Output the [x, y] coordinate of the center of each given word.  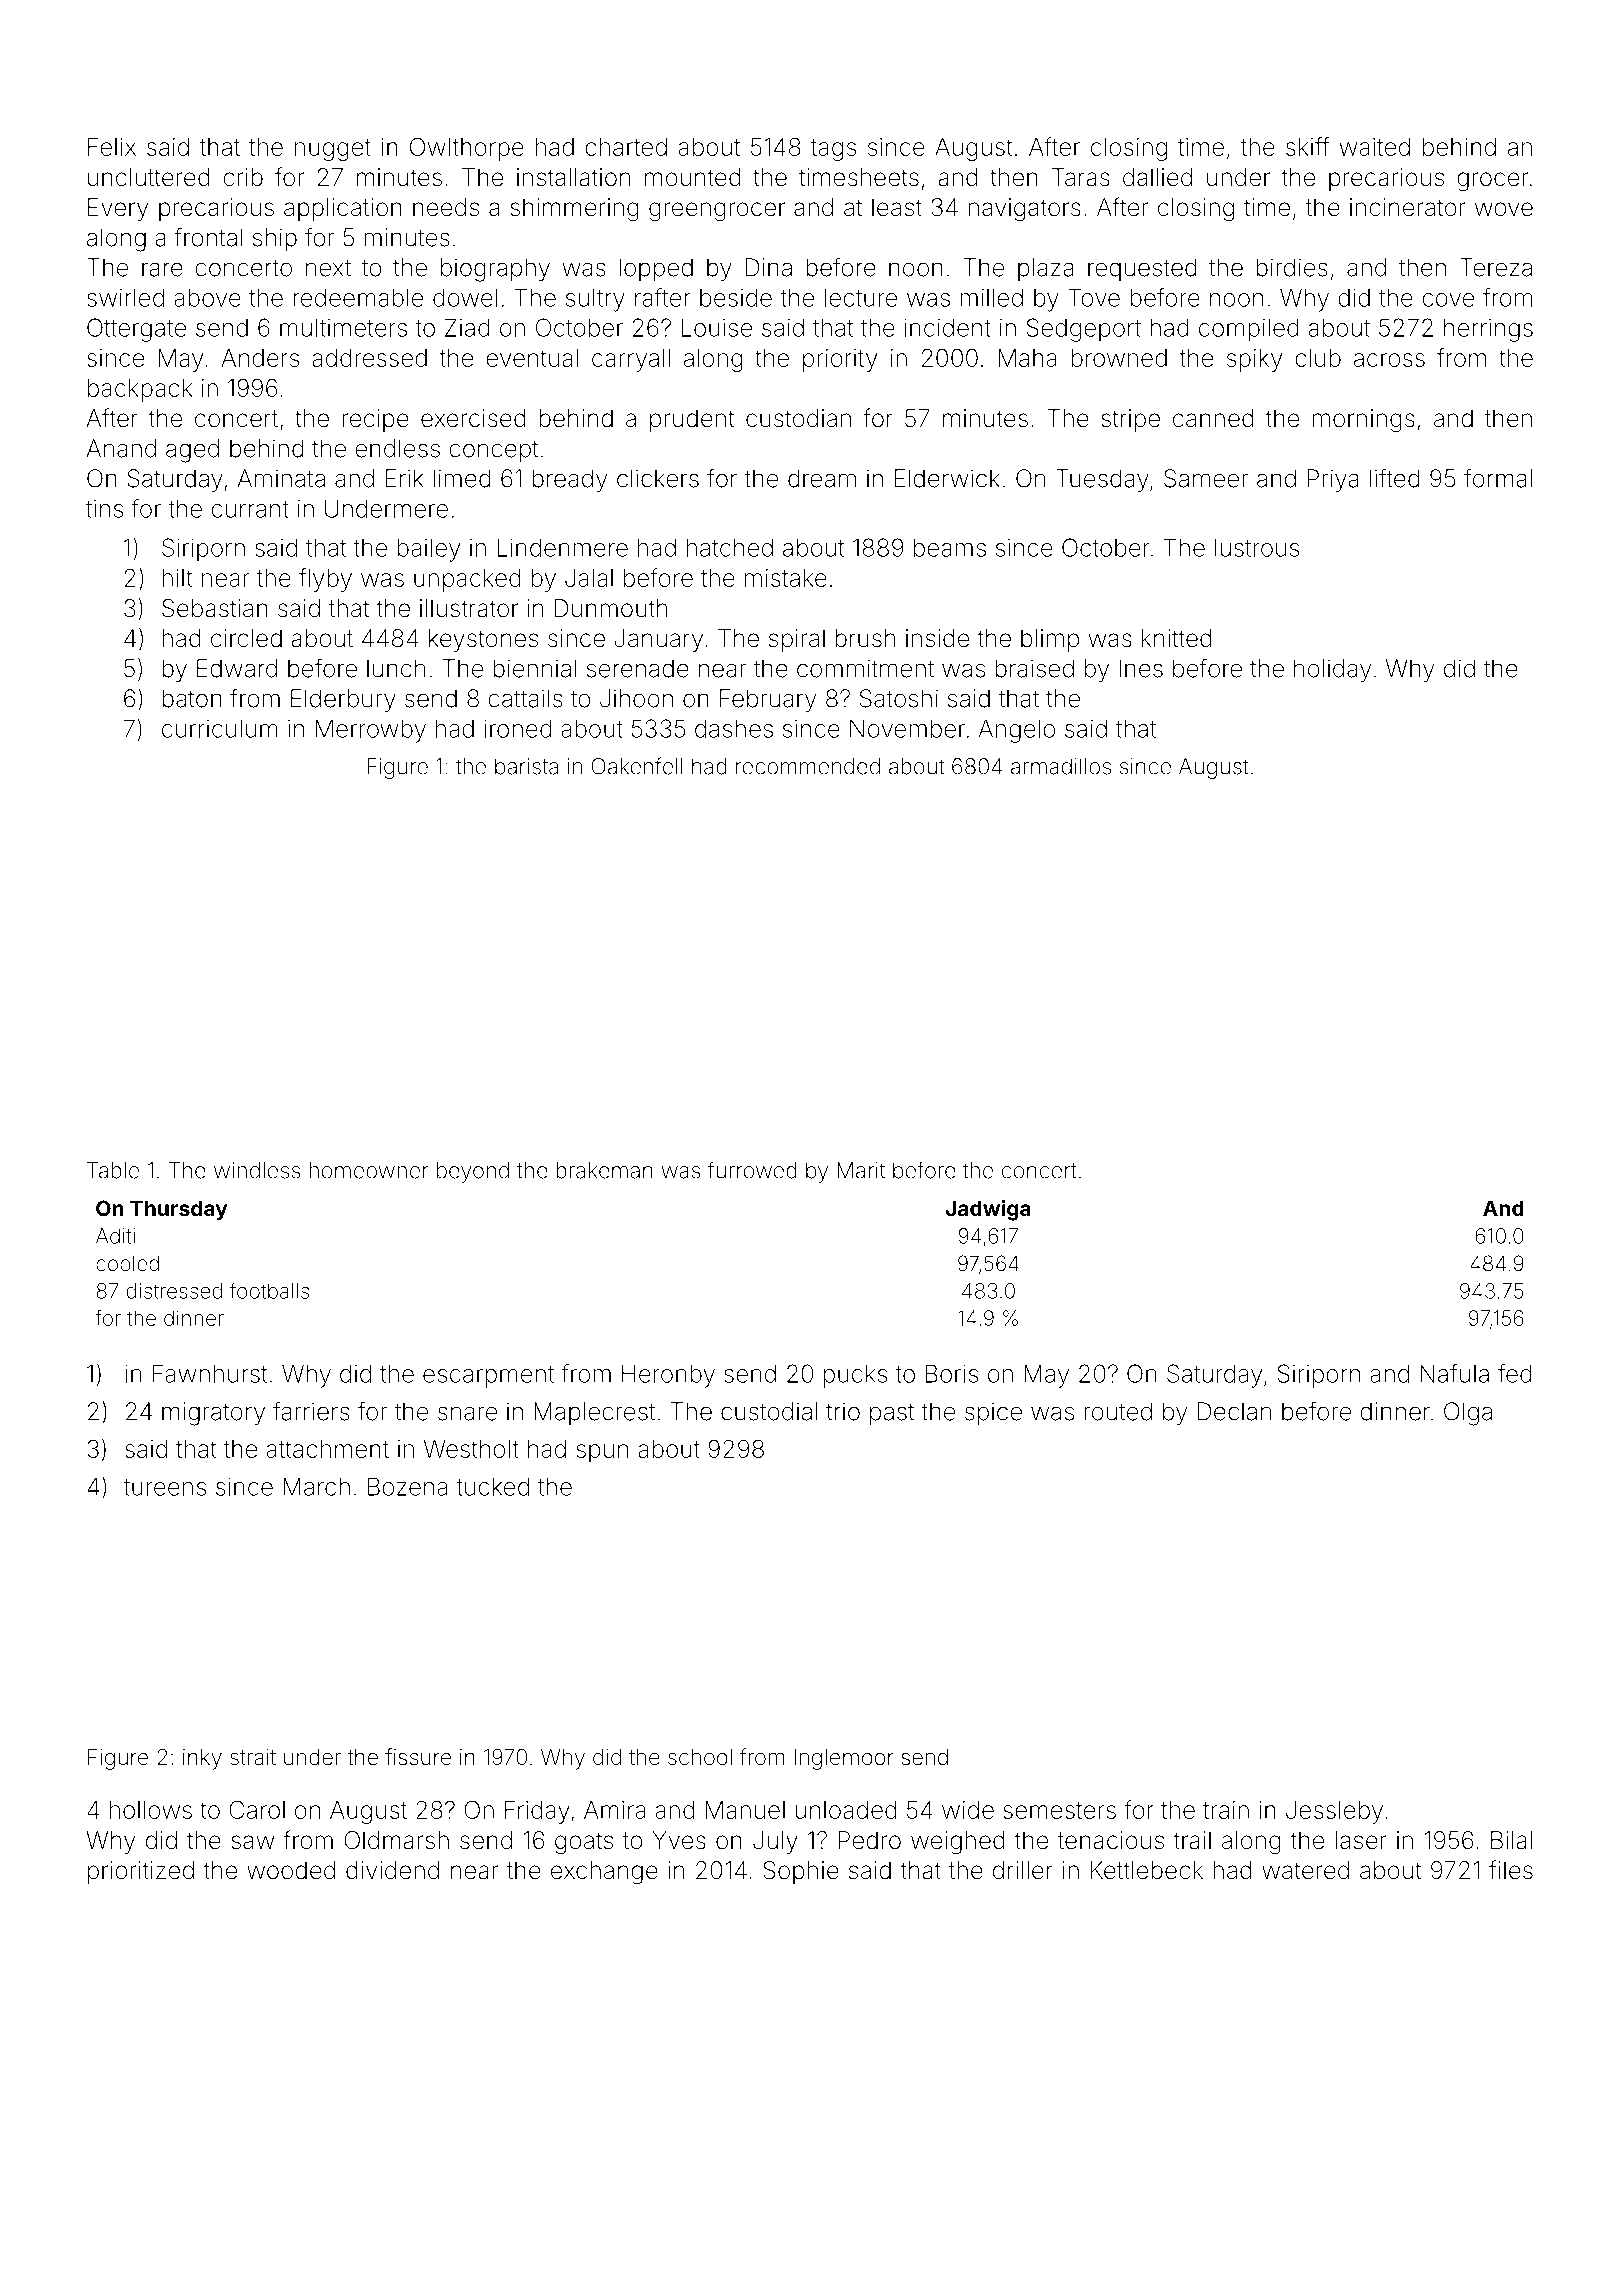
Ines [1141, 668]
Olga [1468, 1414]
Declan [1234, 1411]
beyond [473, 1172]
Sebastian [215, 608]
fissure [418, 1757]
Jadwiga [988, 1210]
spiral [797, 640]
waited [1374, 147]
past [892, 1414]
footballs [269, 1290]
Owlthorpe [467, 149]
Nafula [1454, 1373]
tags [833, 150]
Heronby [668, 1376]
